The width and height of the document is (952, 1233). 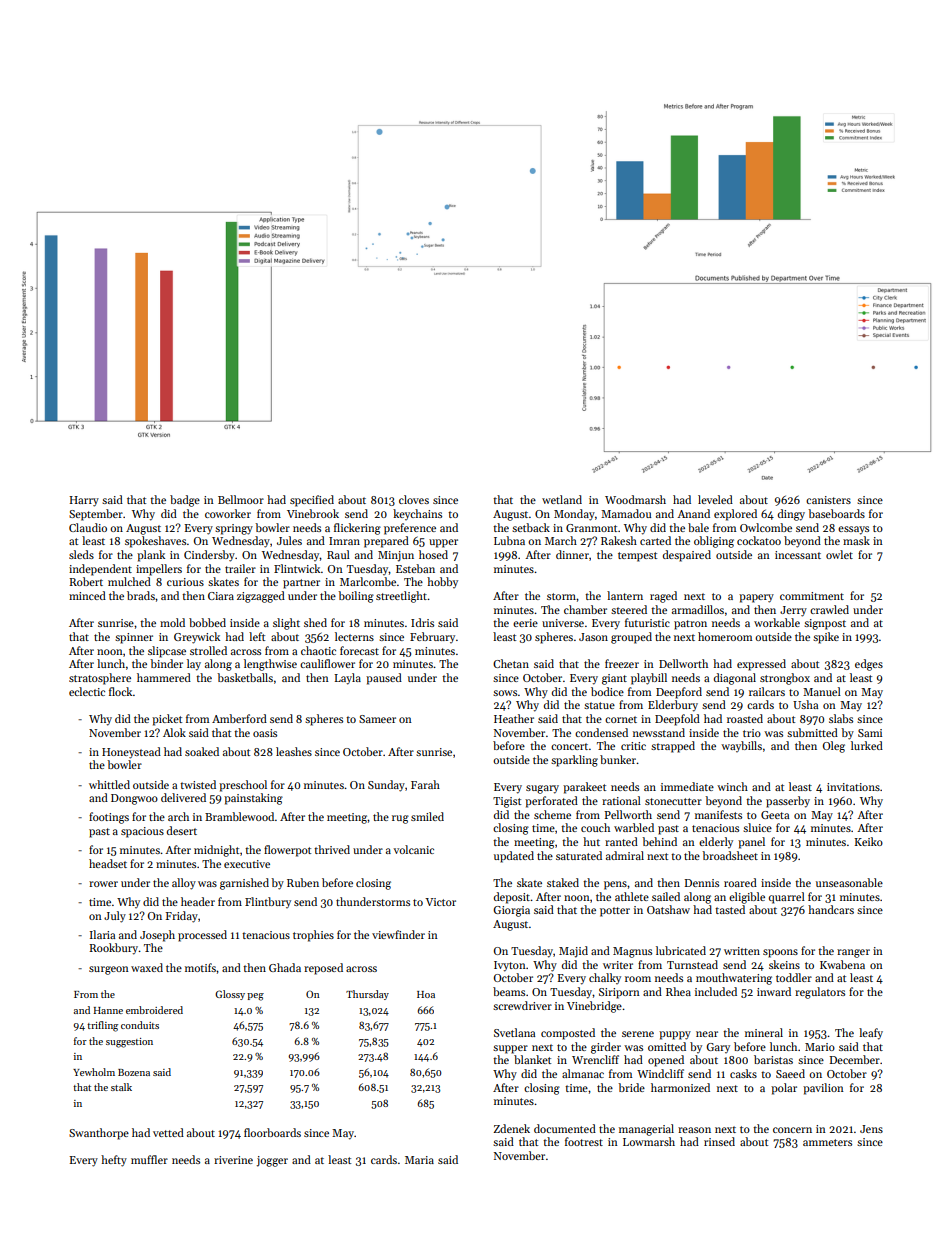 I want to click on Ivyton, so click(x=510, y=966).
